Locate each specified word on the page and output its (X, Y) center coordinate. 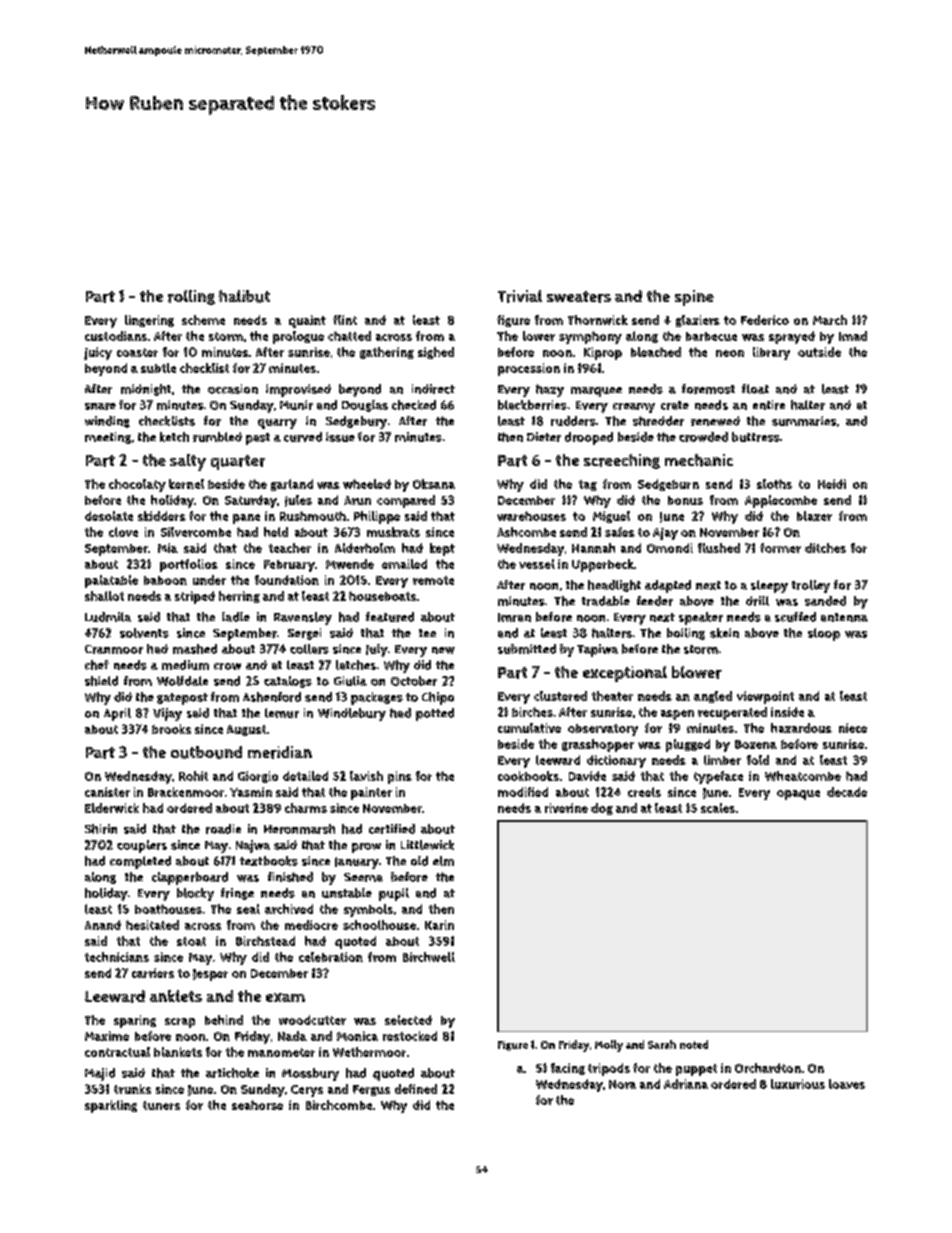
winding (107, 422)
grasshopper (598, 745)
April (117, 714)
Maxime (107, 1036)
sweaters (579, 297)
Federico (765, 320)
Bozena (756, 744)
